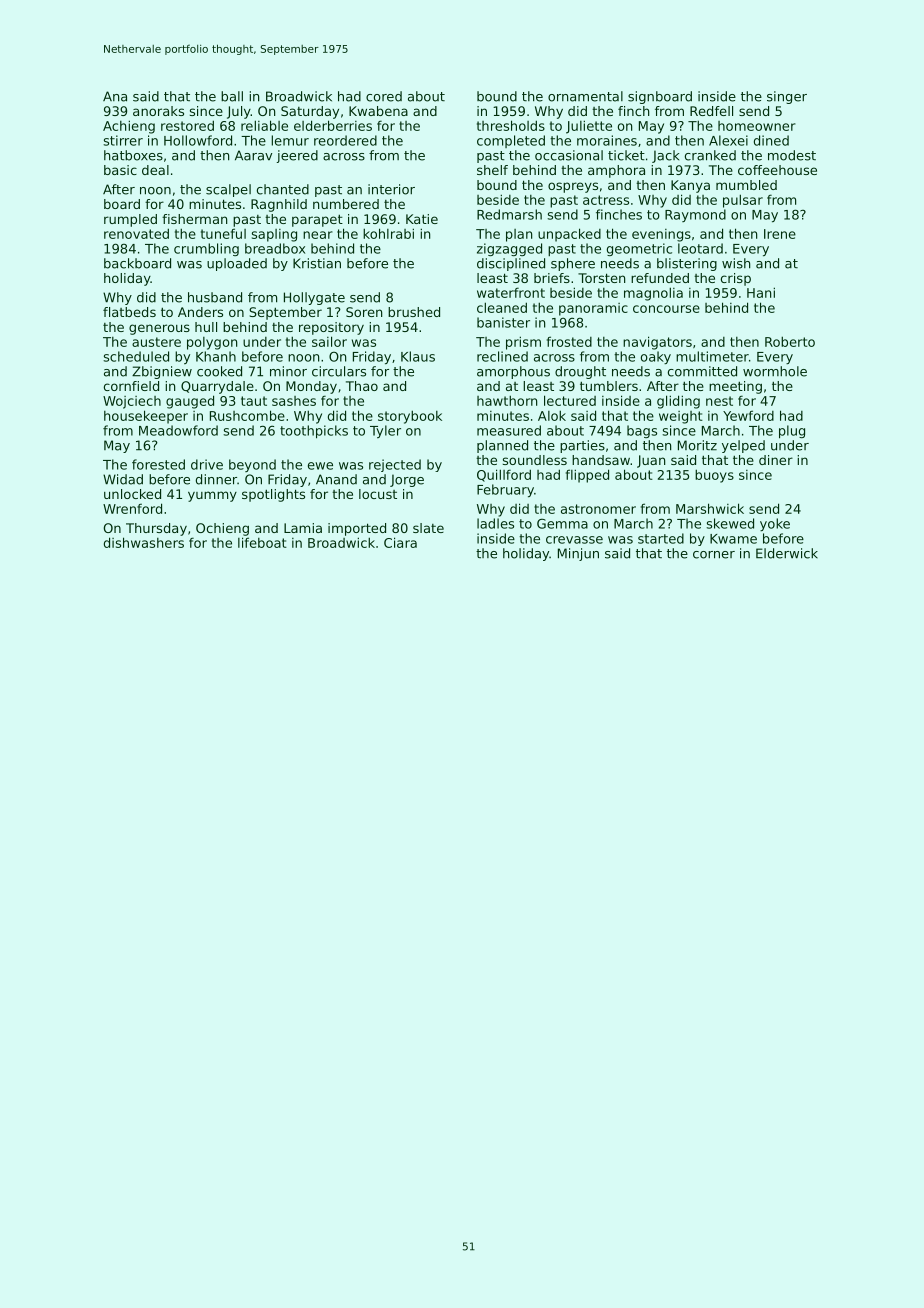 The height and width of the screenshot is (1308, 924). Describe the element at coordinates (503, 322) in the screenshot. I see `banister` at that location.
